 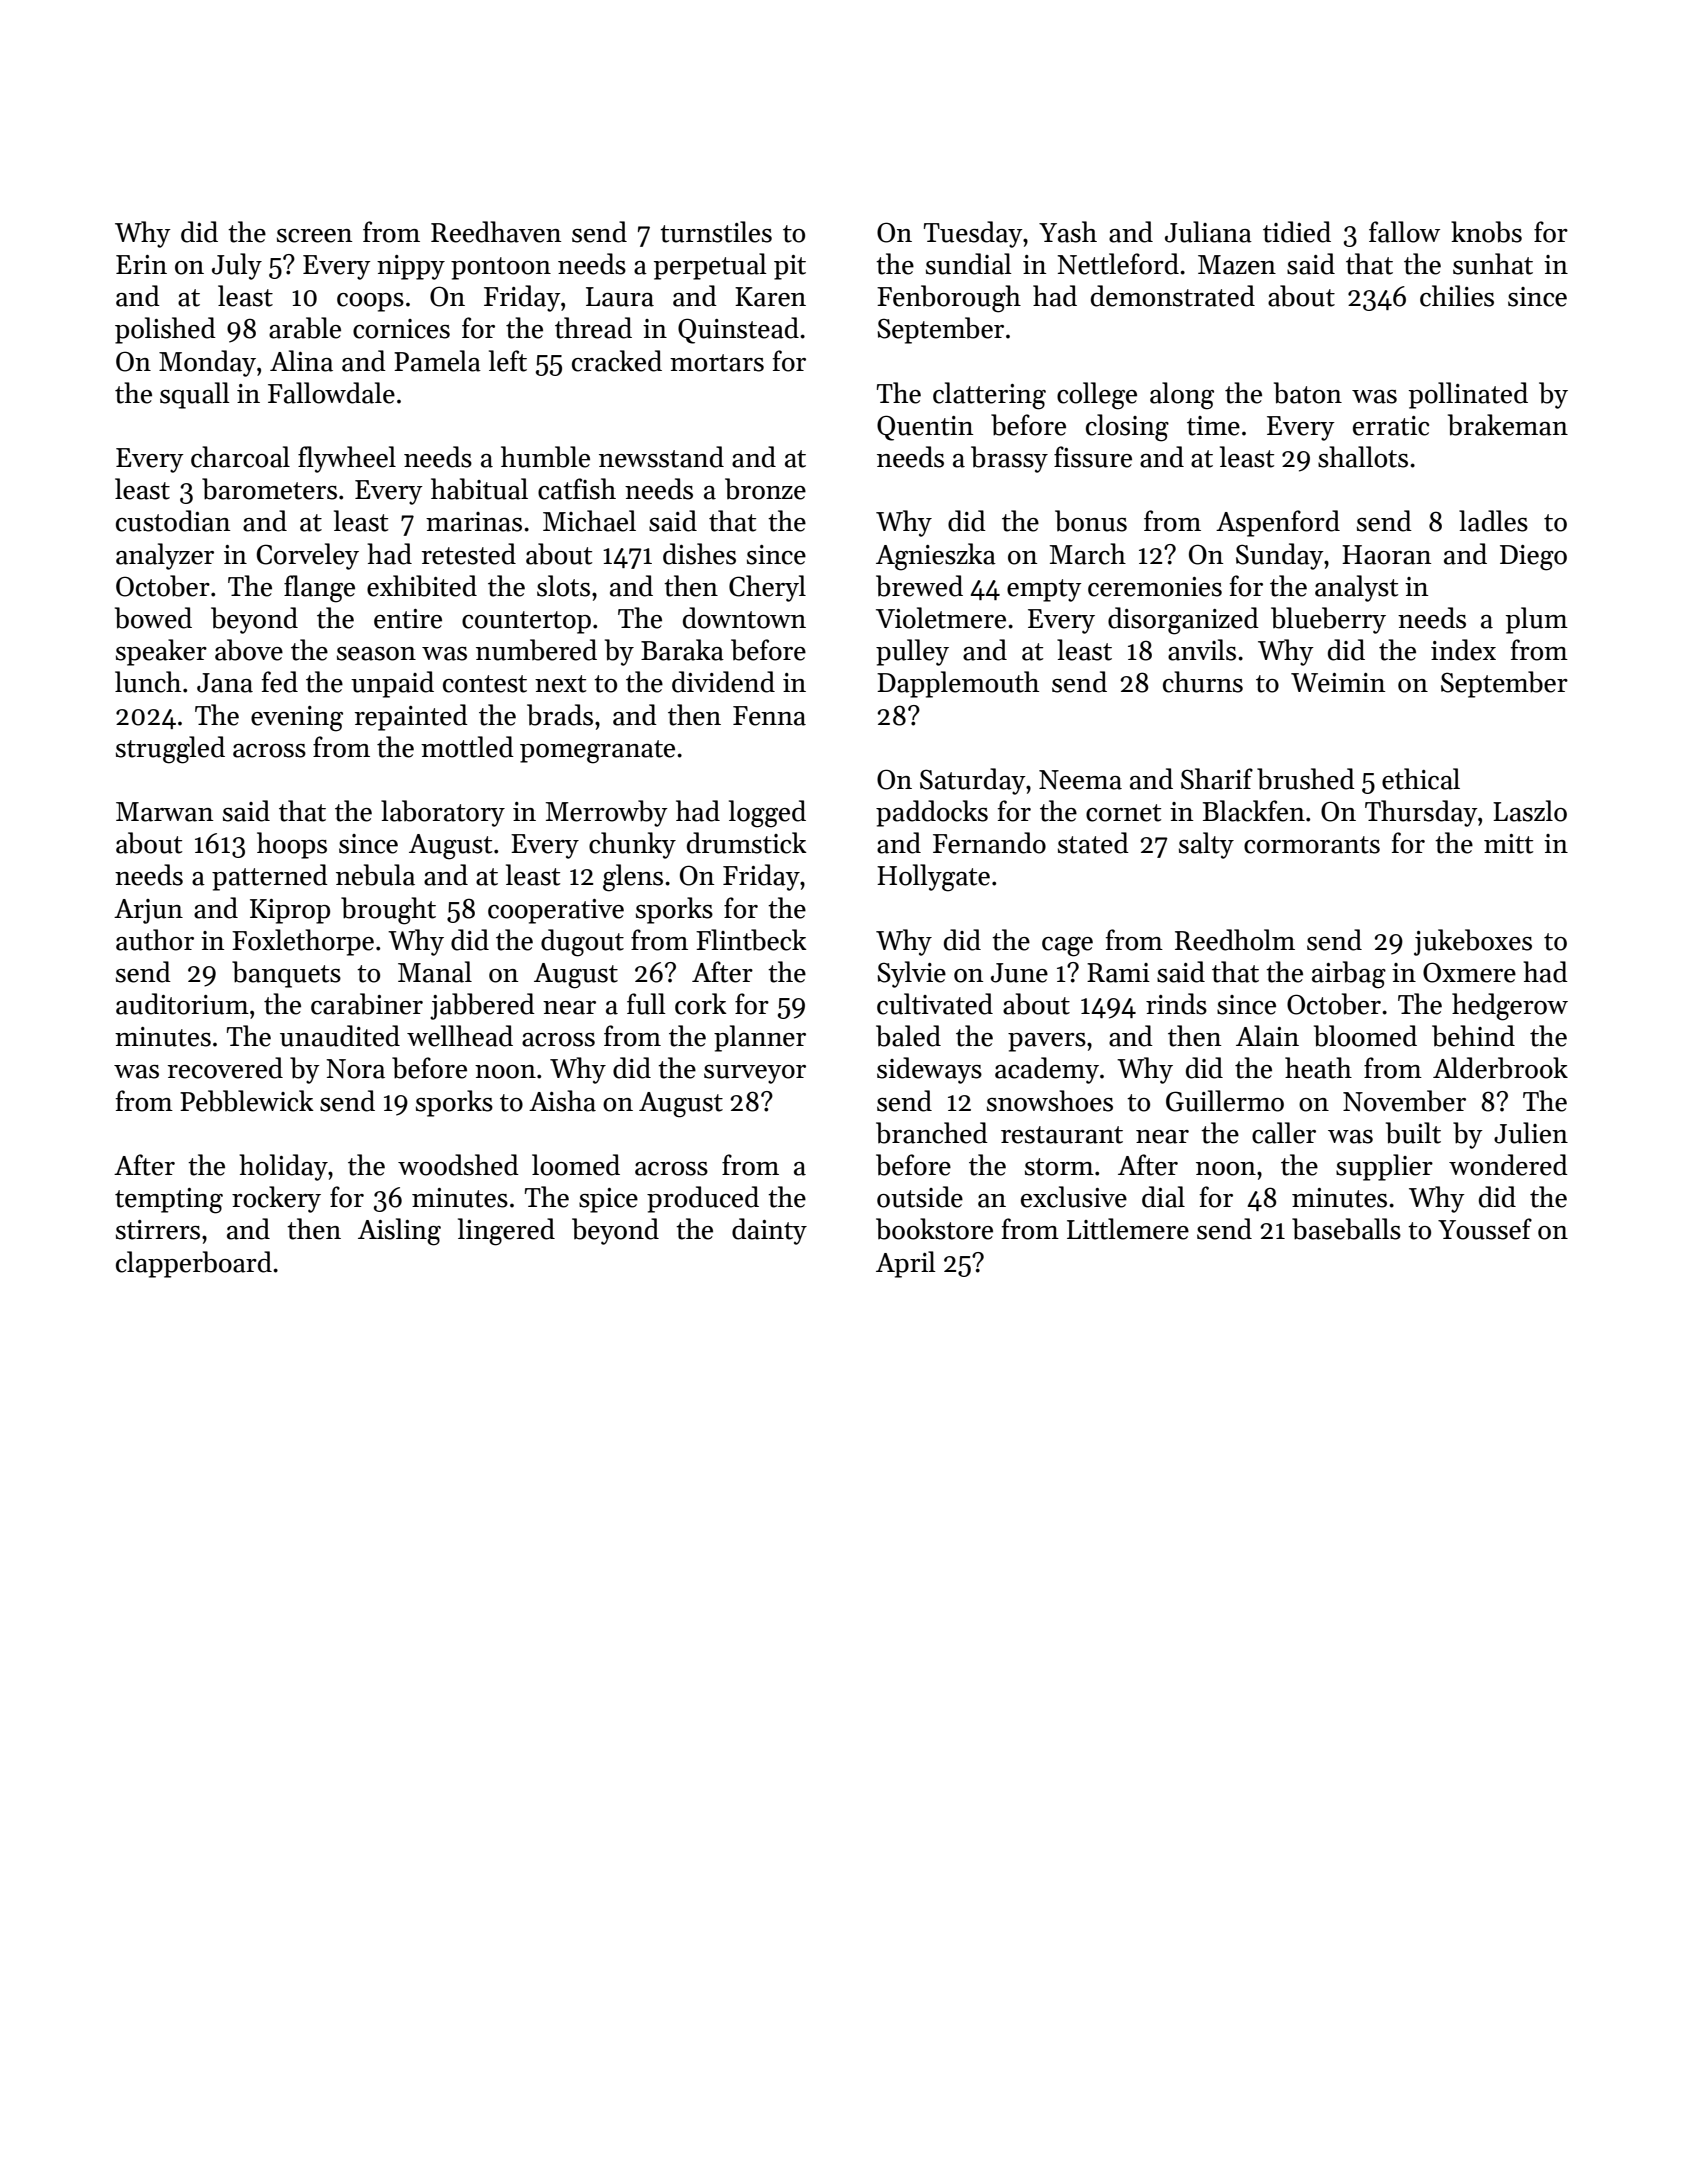 I want to click on ladles, so click(x=1493, y=521).
